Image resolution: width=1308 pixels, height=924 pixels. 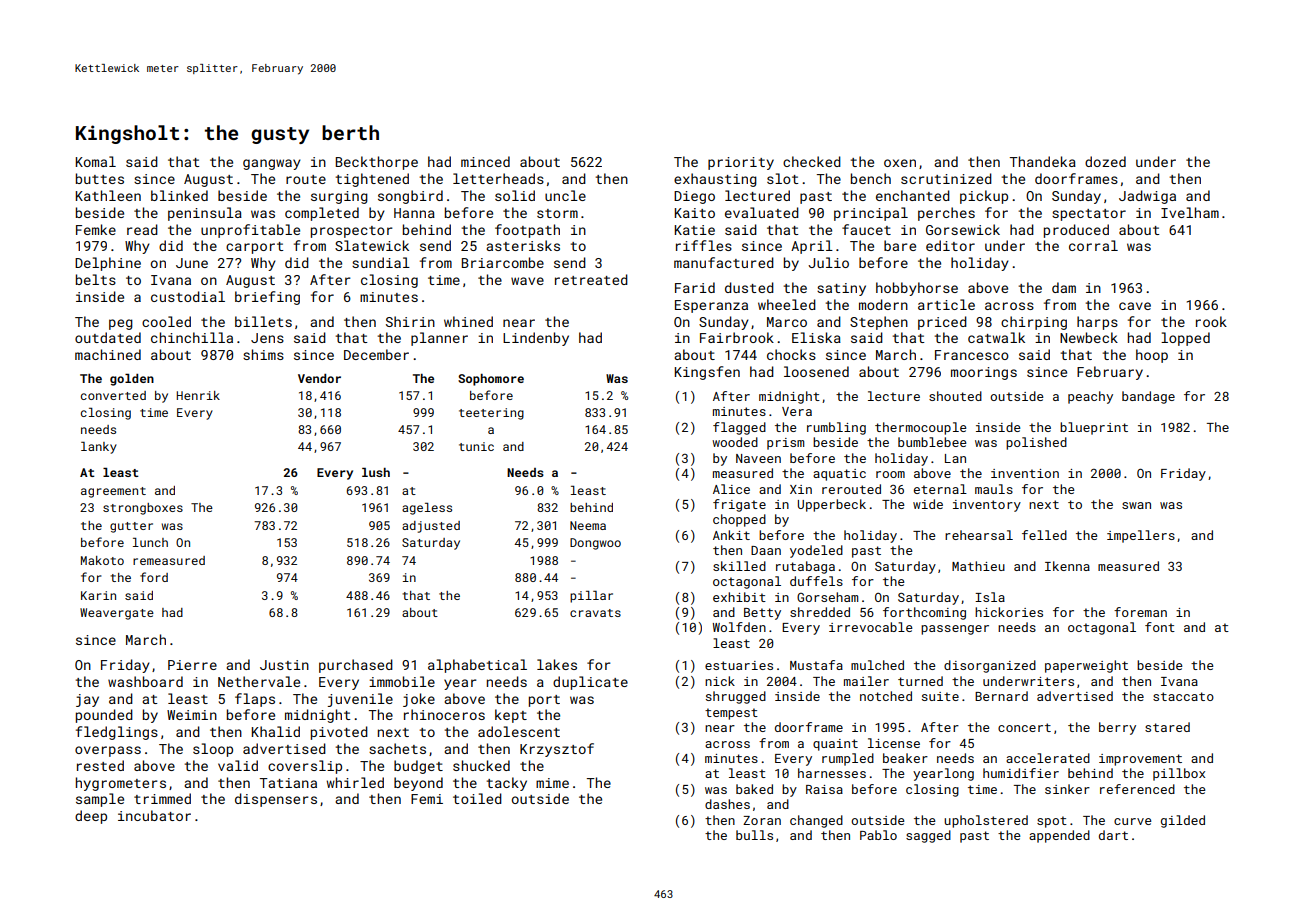 What do you see at coordinates (785, 444) in the screenshot?
I see `prism` at bounding box center [785, 444].
